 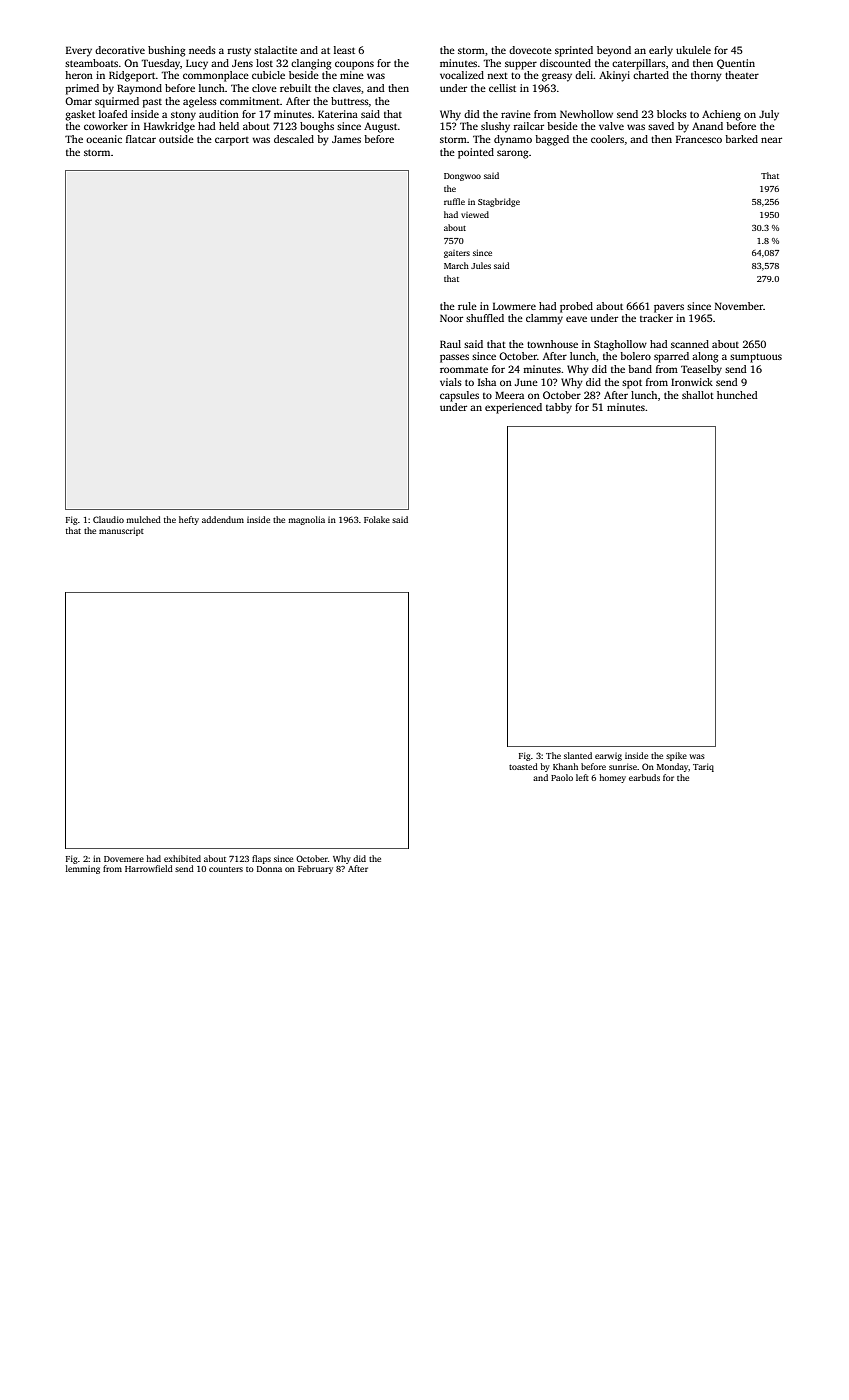 I want to click on beyond, so click(x=614, y=51).
